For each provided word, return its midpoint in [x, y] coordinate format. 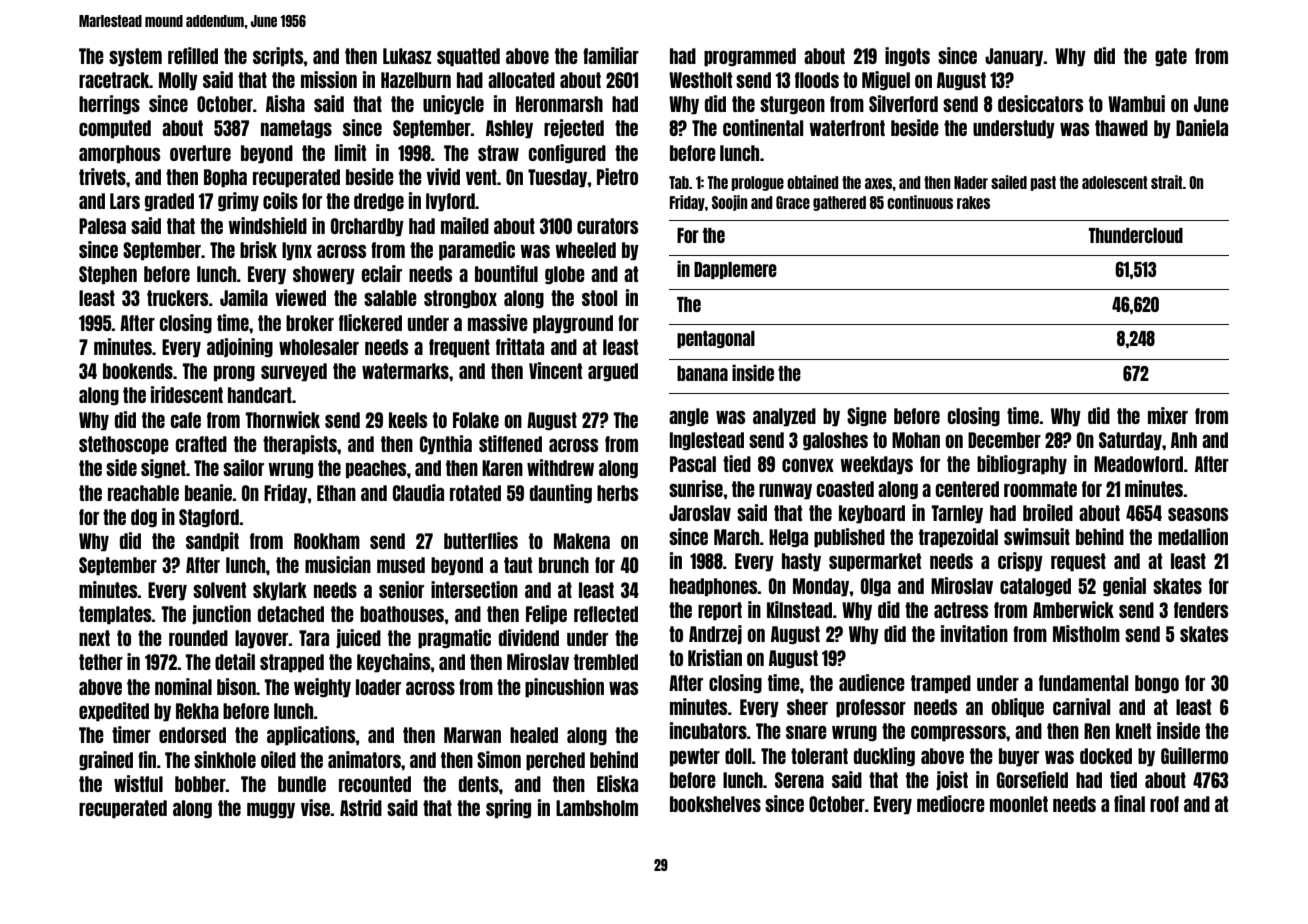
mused [401, 565]
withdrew [560, 467]
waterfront [847, 128]
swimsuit [1037, 536]
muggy [271, 811]
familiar [611, 55]
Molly [178, 81]
